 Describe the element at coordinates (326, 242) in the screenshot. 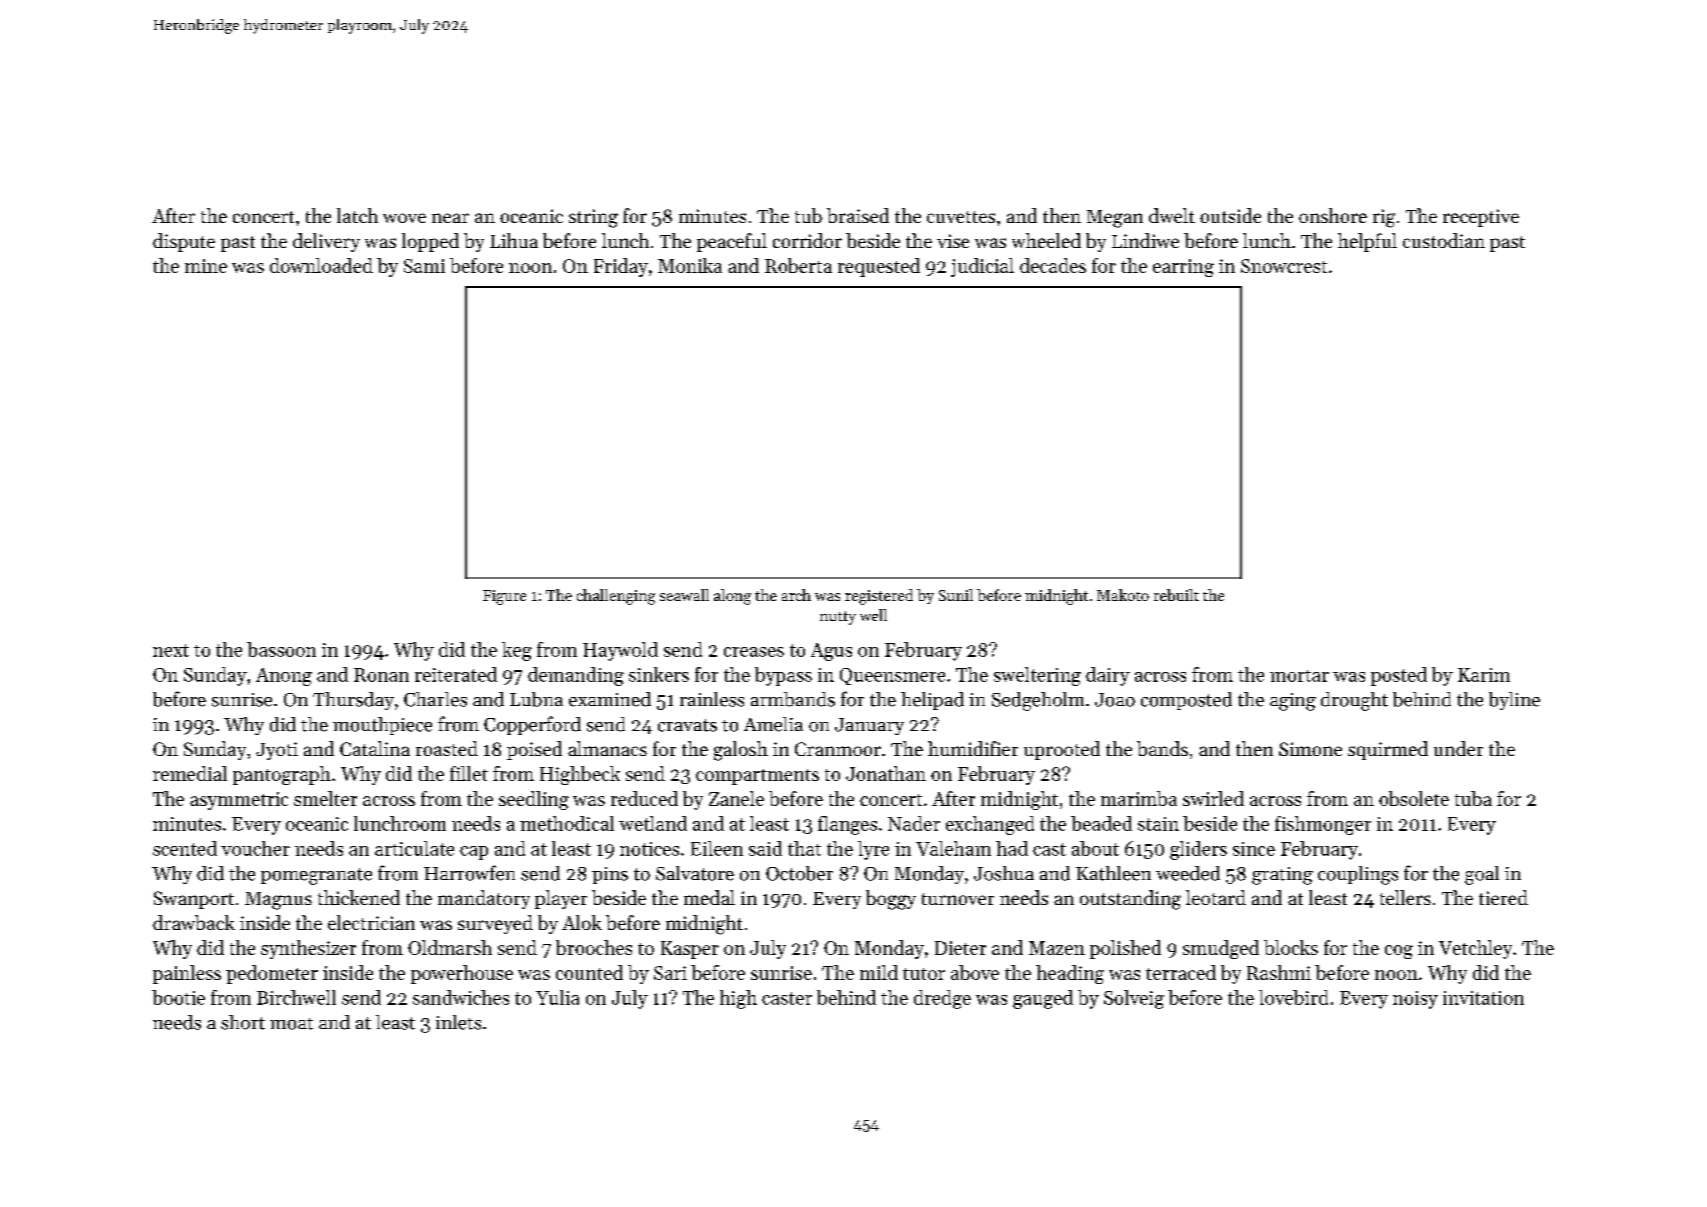

I see `delivery` at that location.
